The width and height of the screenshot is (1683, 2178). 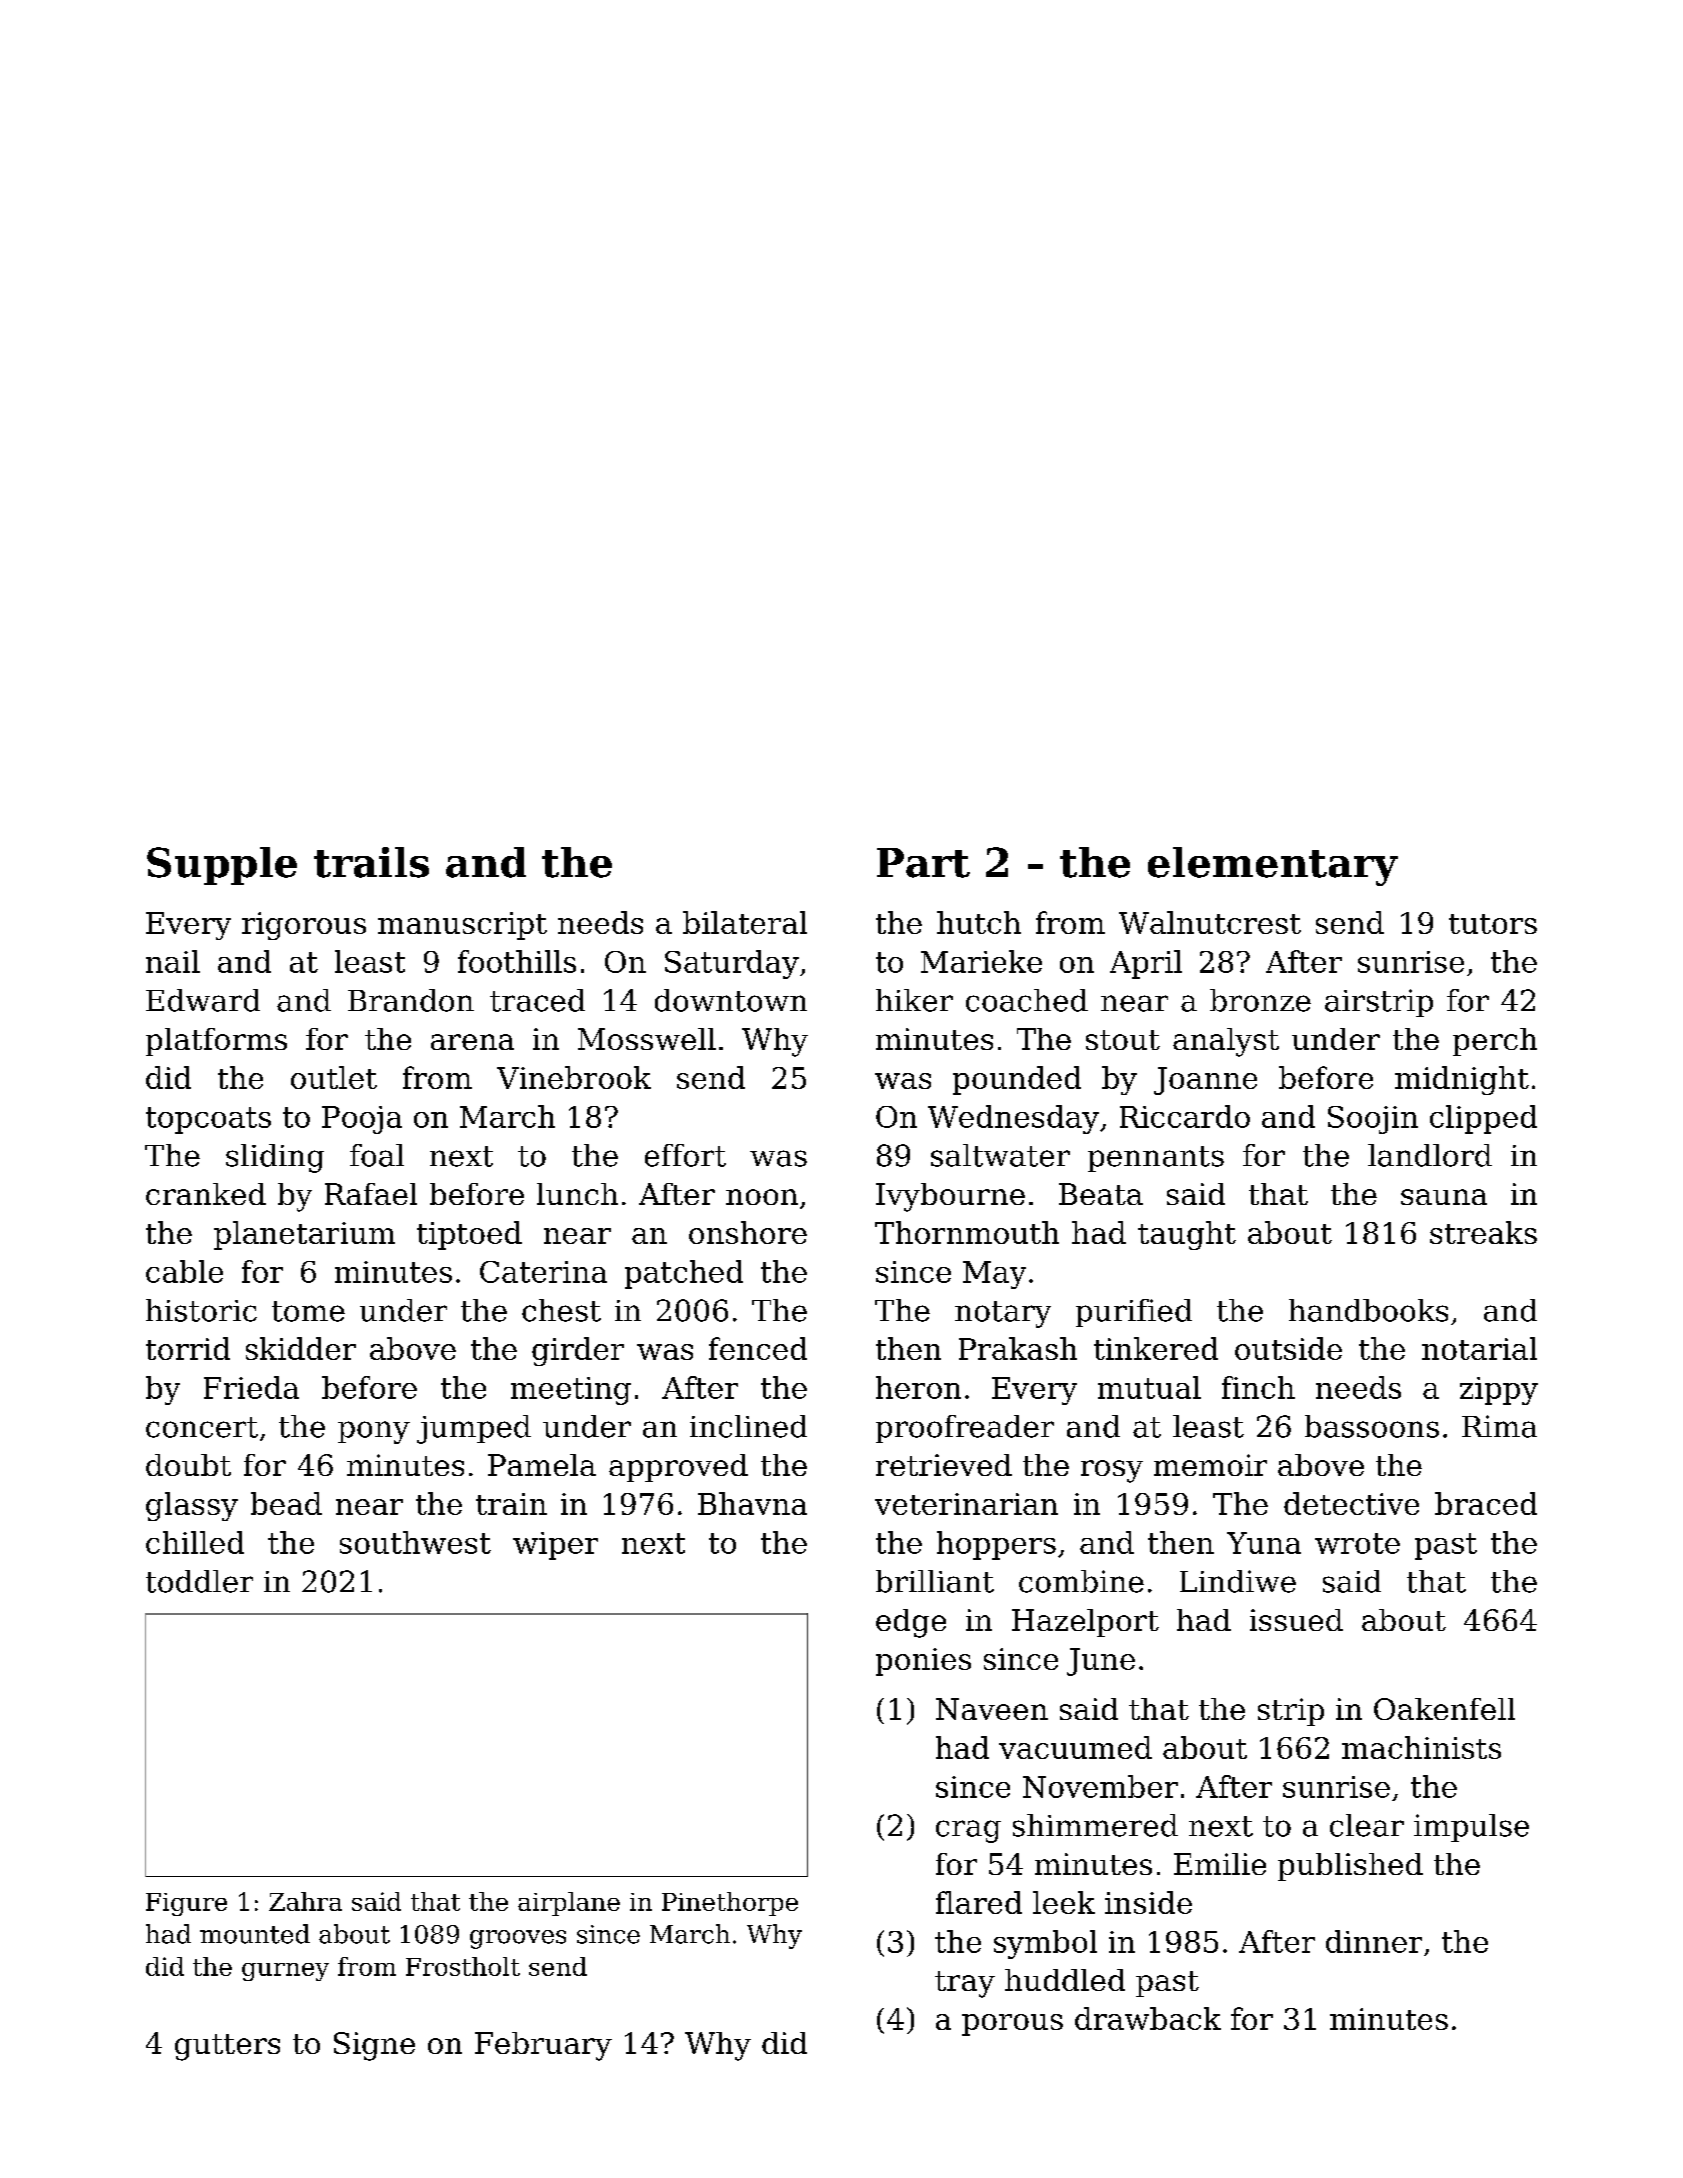 What do you see at coordinates (1444, 1709) in the screenshot?
I see `Oakenfell` at bounding box center [1444, 1709].
